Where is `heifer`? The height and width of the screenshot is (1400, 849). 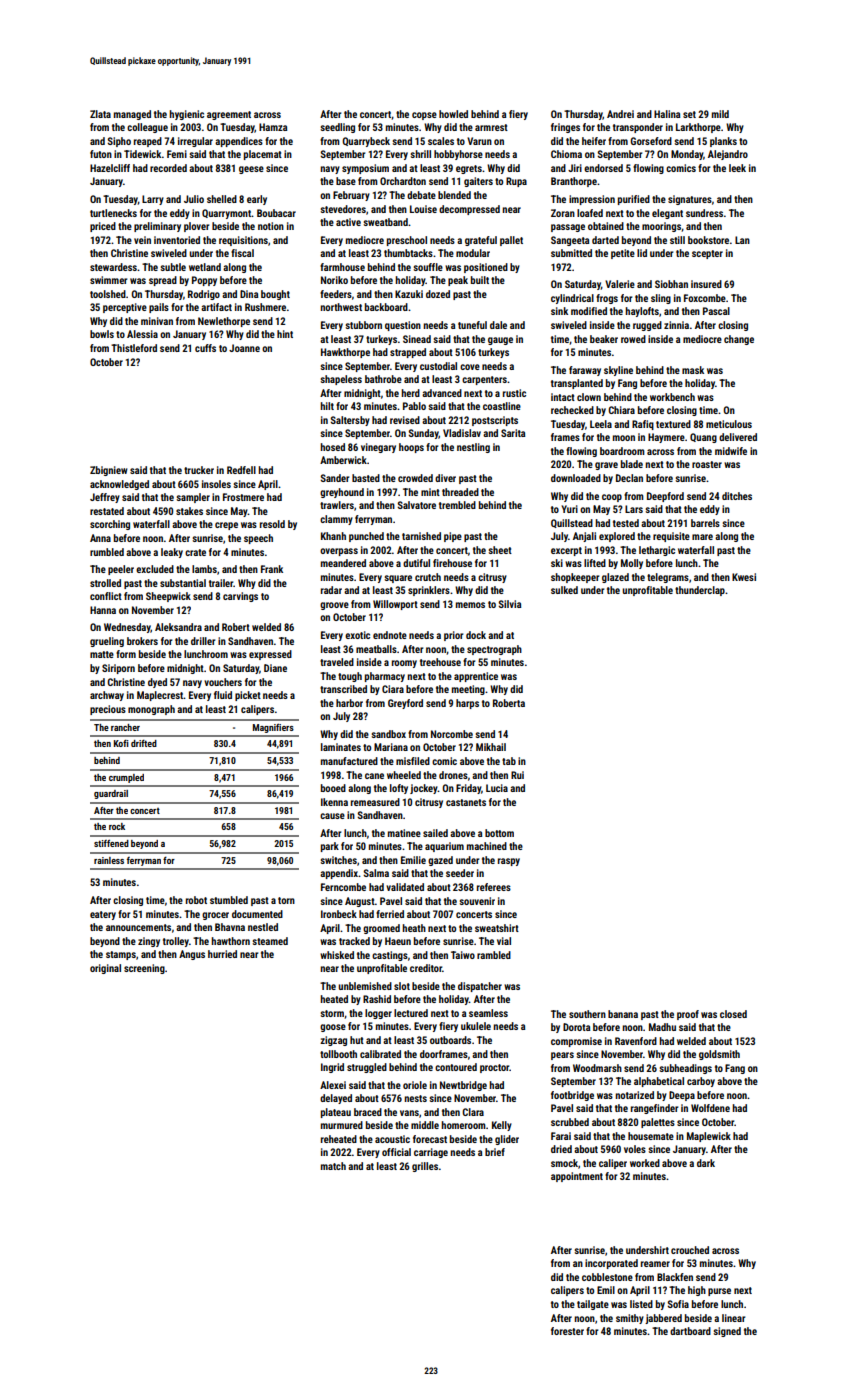 heifer is located at coordinates (594, 141).
